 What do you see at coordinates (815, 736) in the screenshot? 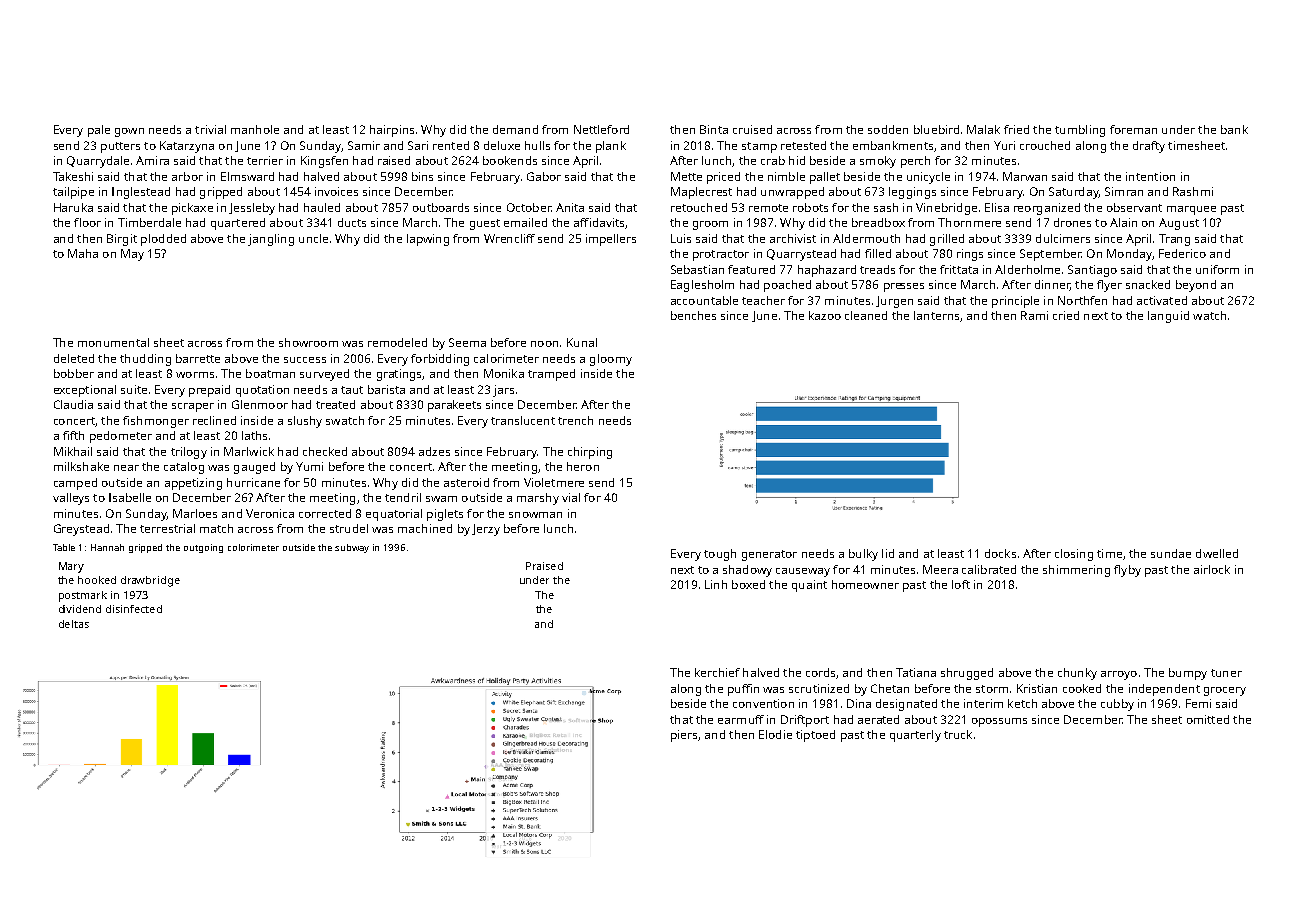
I see `tiptoed` at bounding box center [815, 736].
